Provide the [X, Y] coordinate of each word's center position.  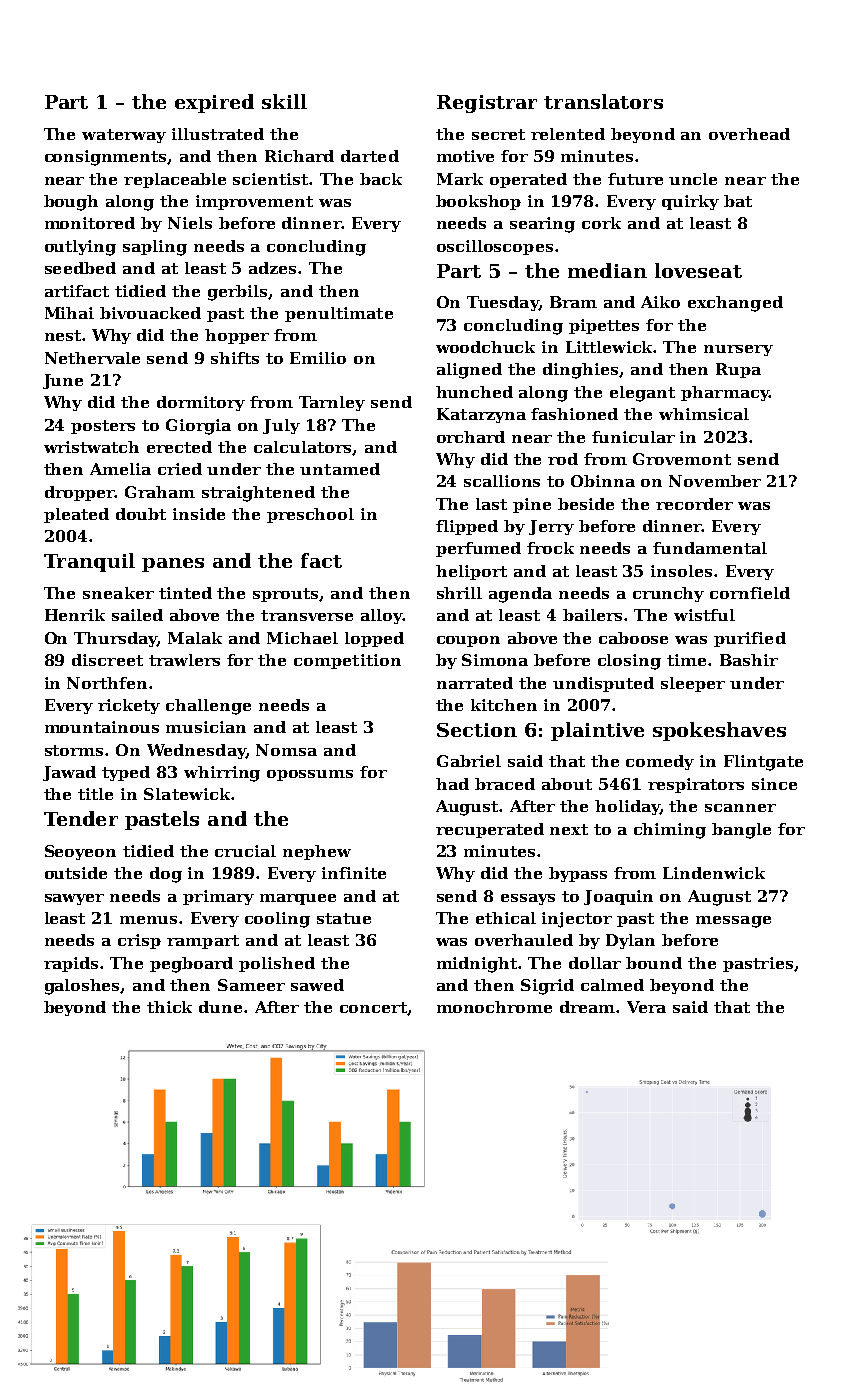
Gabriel [469, 761]
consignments [106, 158]
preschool [310, 515]
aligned [469, 371]
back [381, 179]
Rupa [738, 370]
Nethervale [92, 358]
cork [601, 223]
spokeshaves [719, 731]
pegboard [191, 965]
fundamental [710, 548]
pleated [76, 515]
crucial [245, 851]
